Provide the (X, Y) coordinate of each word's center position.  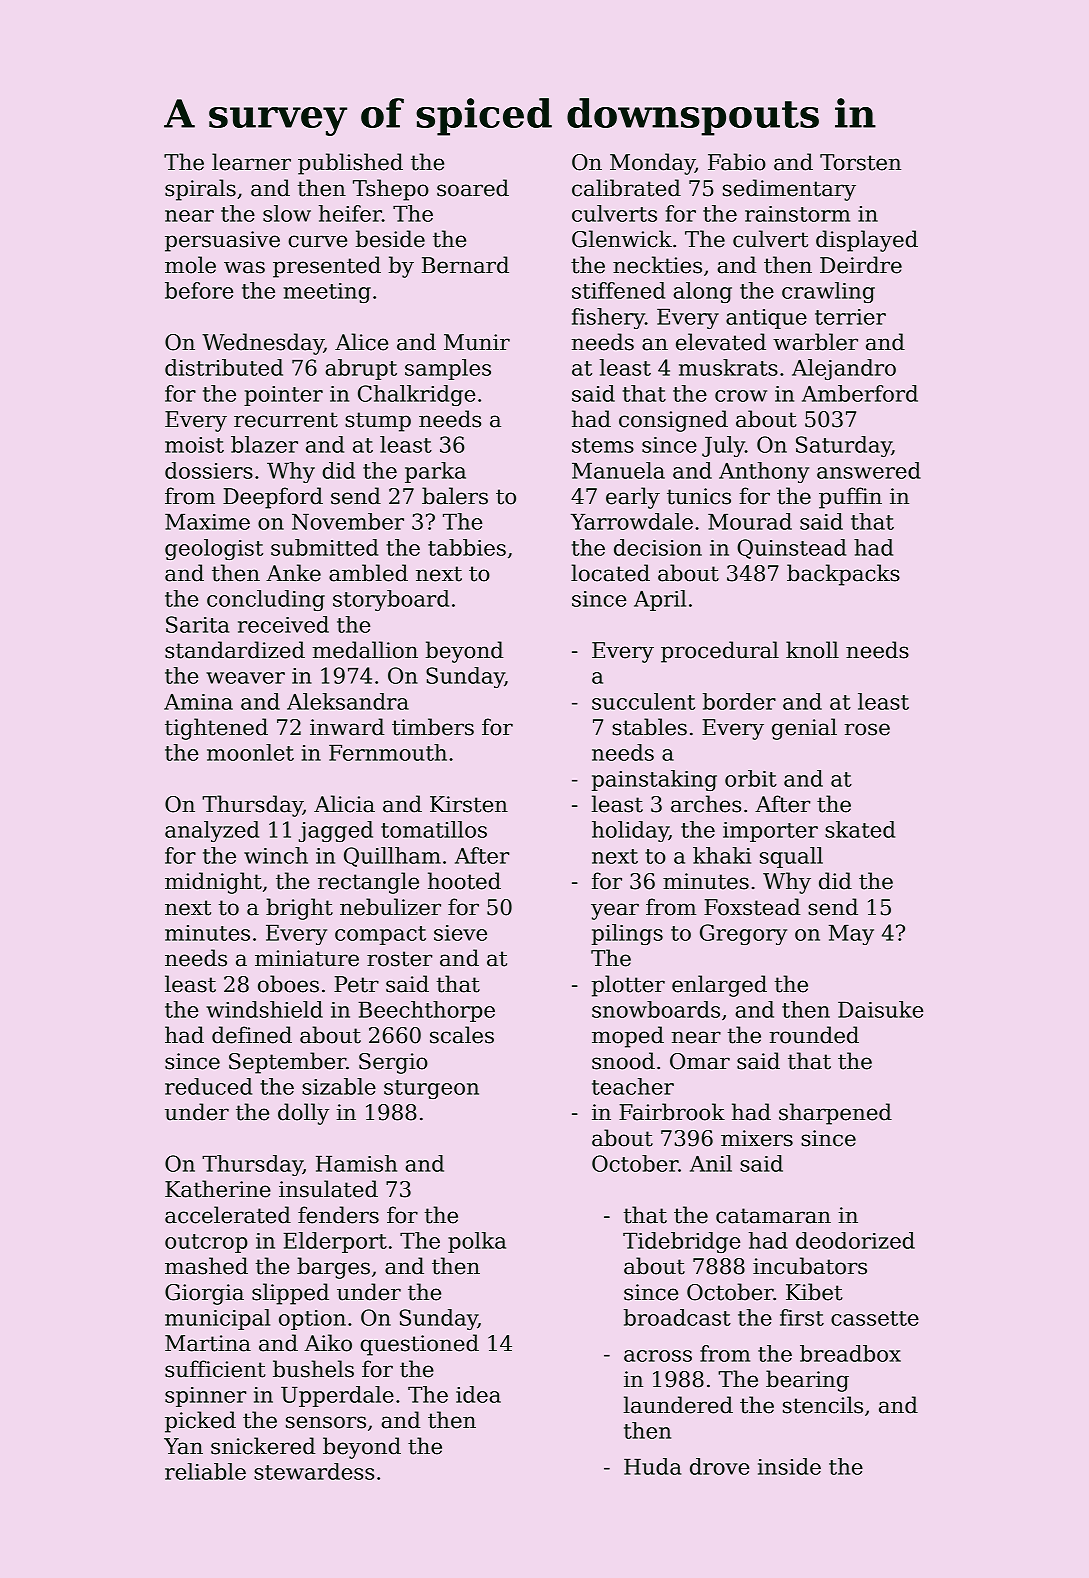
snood (623, 1061)
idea (478, 1394)
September (287, 1063)
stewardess (314, 1471)
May (851, 935)
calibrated (626, 188)
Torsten (860, 162)
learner (251, 162)
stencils (823, 1405)
